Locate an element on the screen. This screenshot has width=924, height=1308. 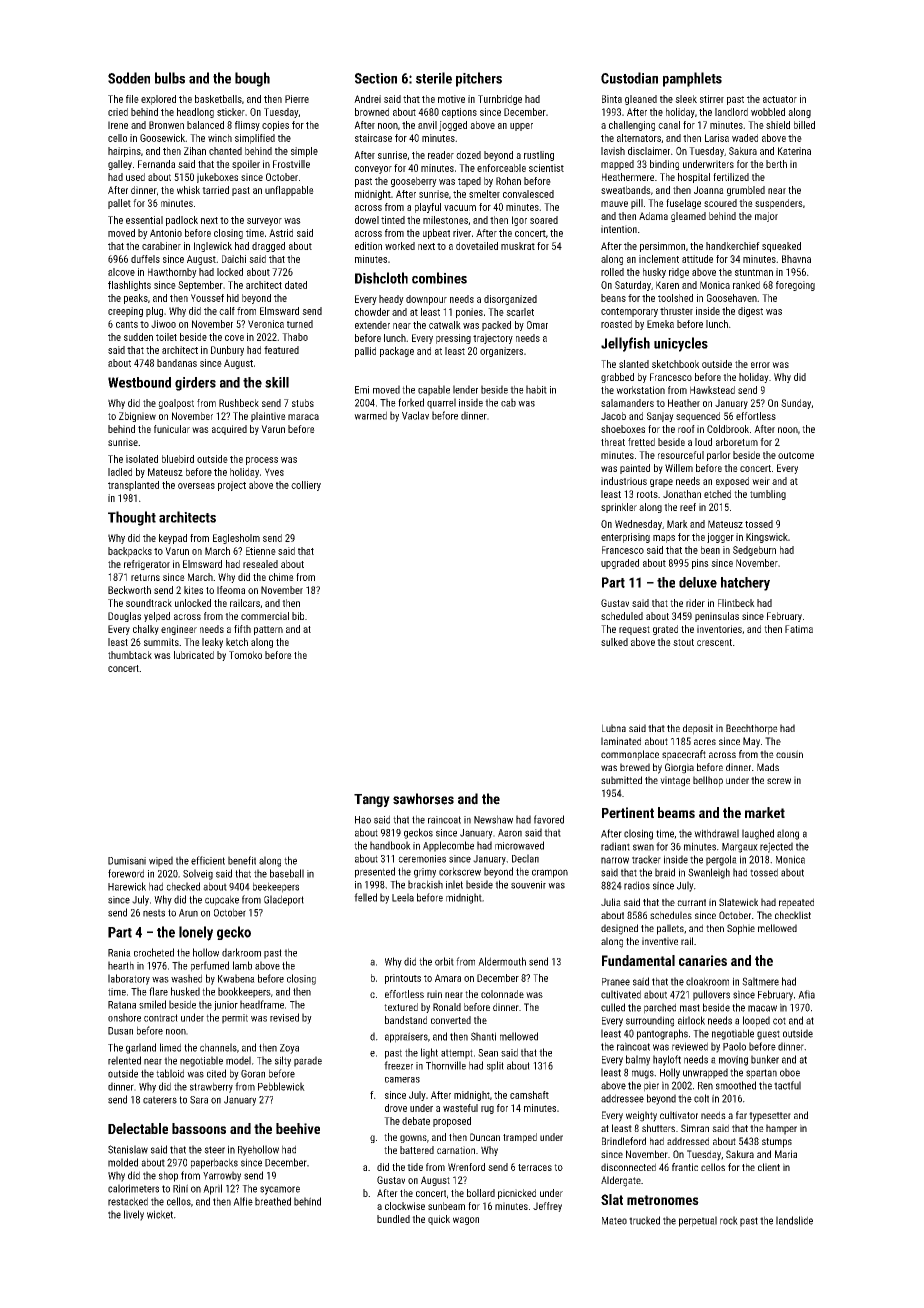
washed is located at coordinates (186, 978).
